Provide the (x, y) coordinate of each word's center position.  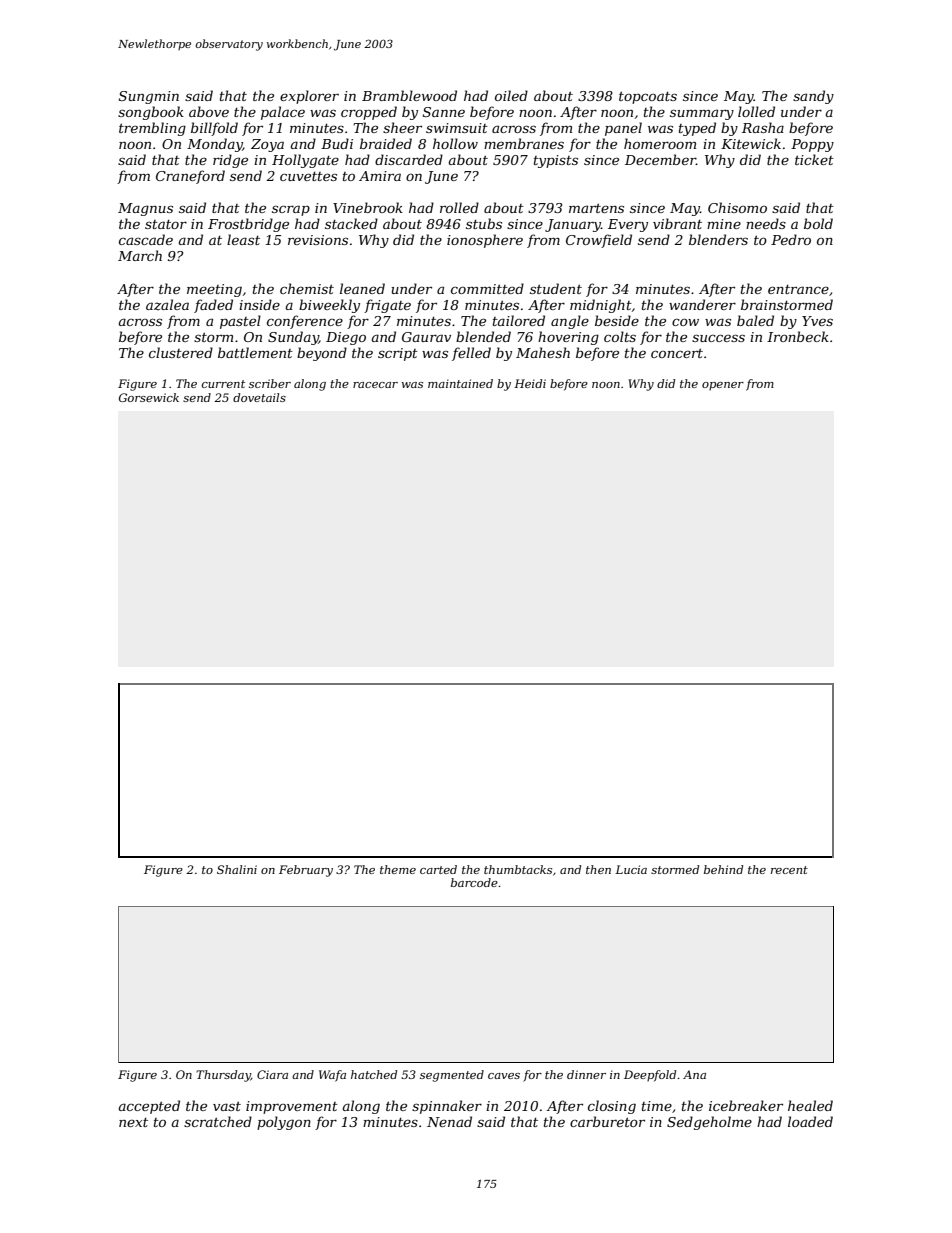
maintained (460, 383)
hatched (374, 1074)
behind (723, 869)
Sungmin (149, 97)
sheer (402, 127)
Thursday (223, 1076)
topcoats (648, 98)
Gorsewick (149, 397)
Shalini (237, 869)
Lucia (631, 869)
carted (438, 869)
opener (723, 386)
